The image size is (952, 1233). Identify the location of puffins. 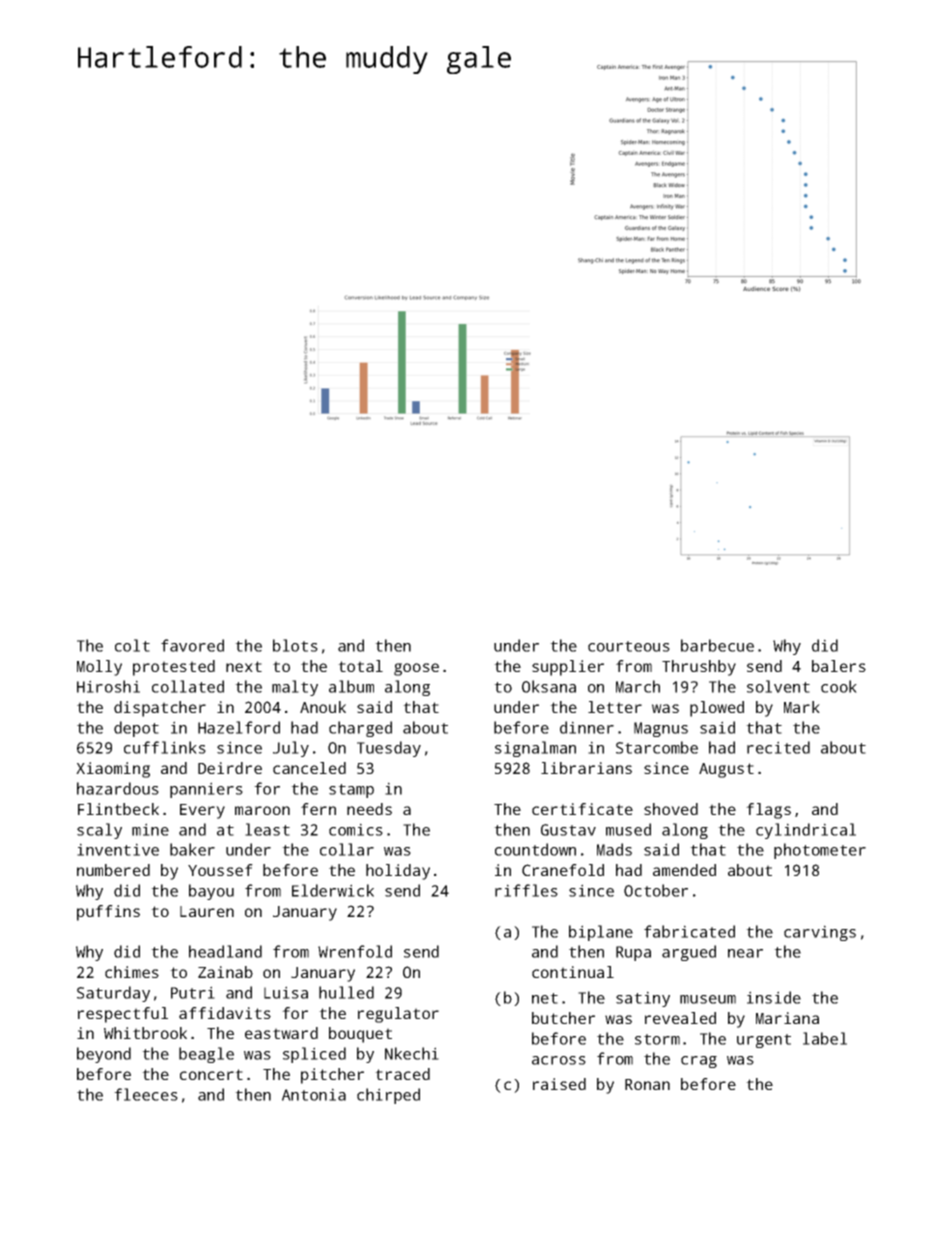
(108, 913).
